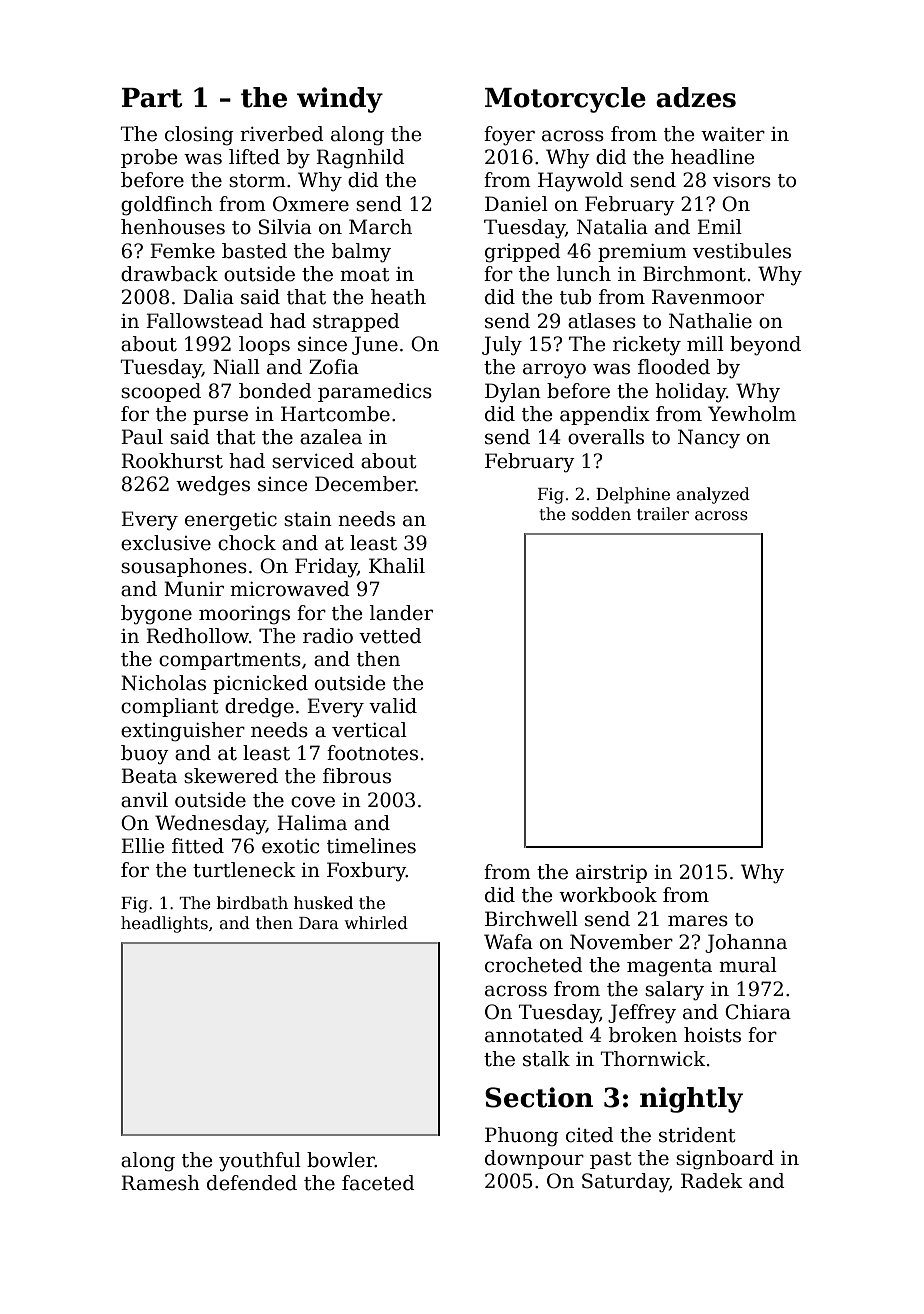 This screenshot has height=1314, width=924. I want to click on exclusive, so click(166, 543).
